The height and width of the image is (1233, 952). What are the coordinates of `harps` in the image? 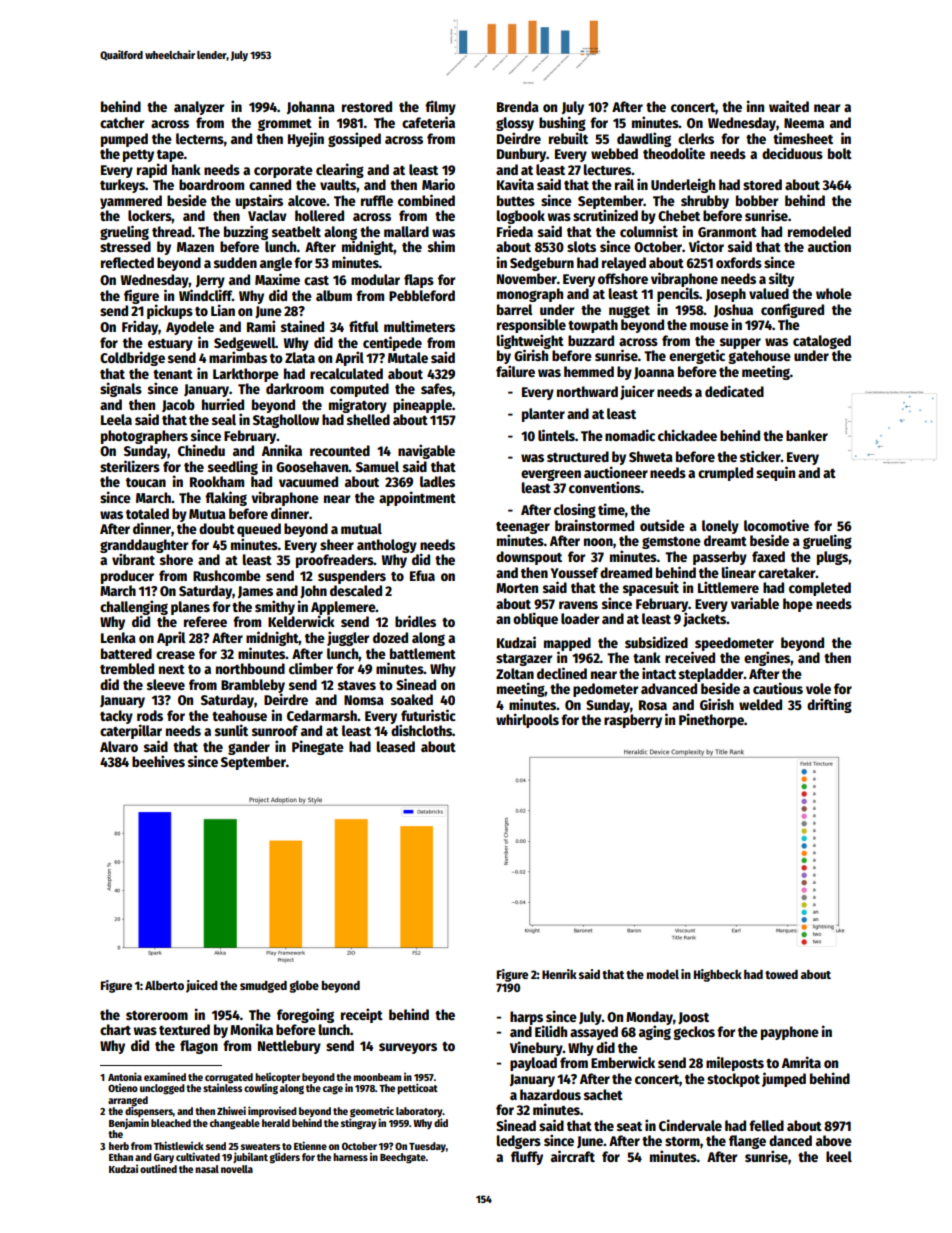 It's located at (526, 1018).
